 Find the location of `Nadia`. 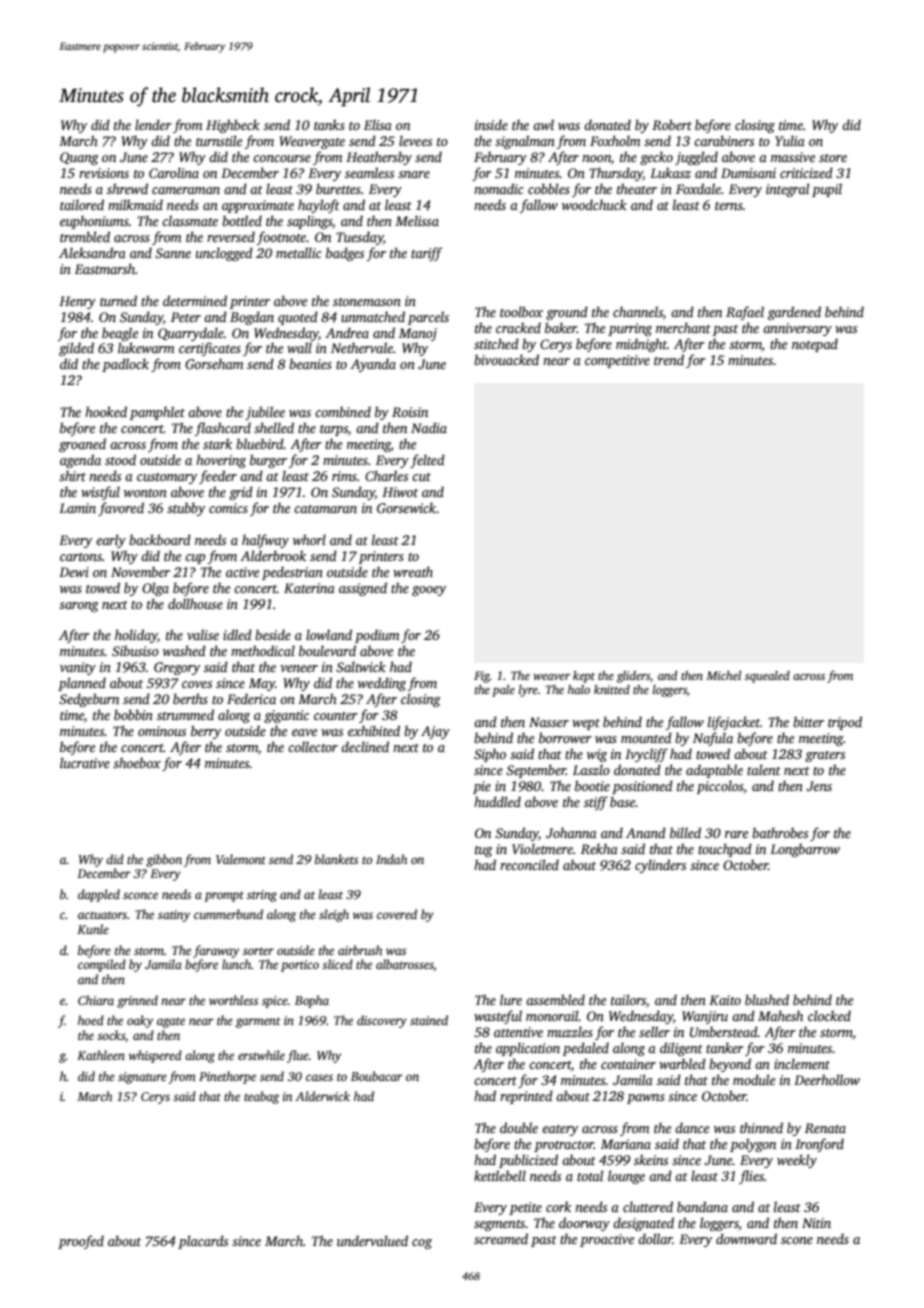

Nadia is located at coordinates (429, 427).
